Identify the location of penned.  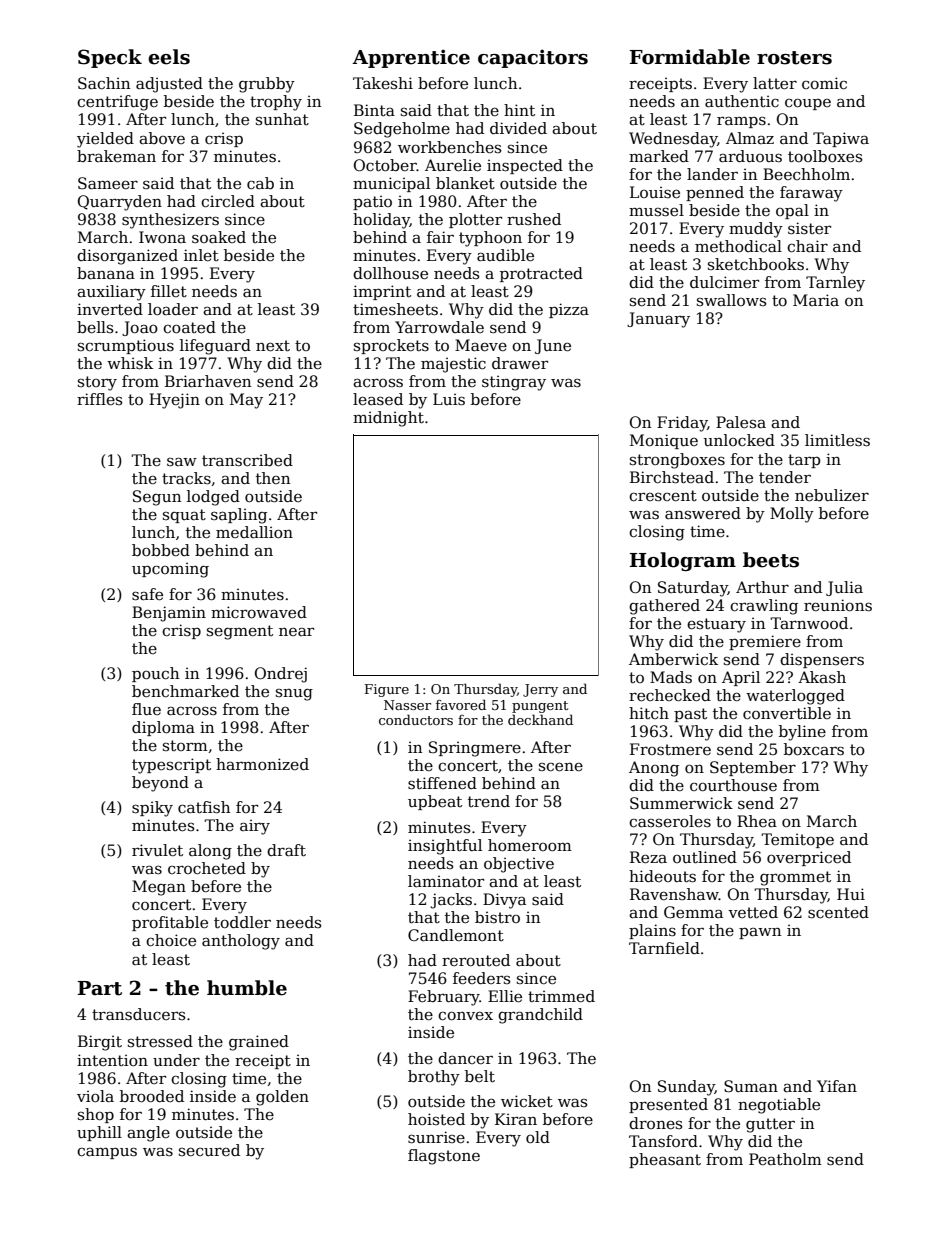
(715, 193).
